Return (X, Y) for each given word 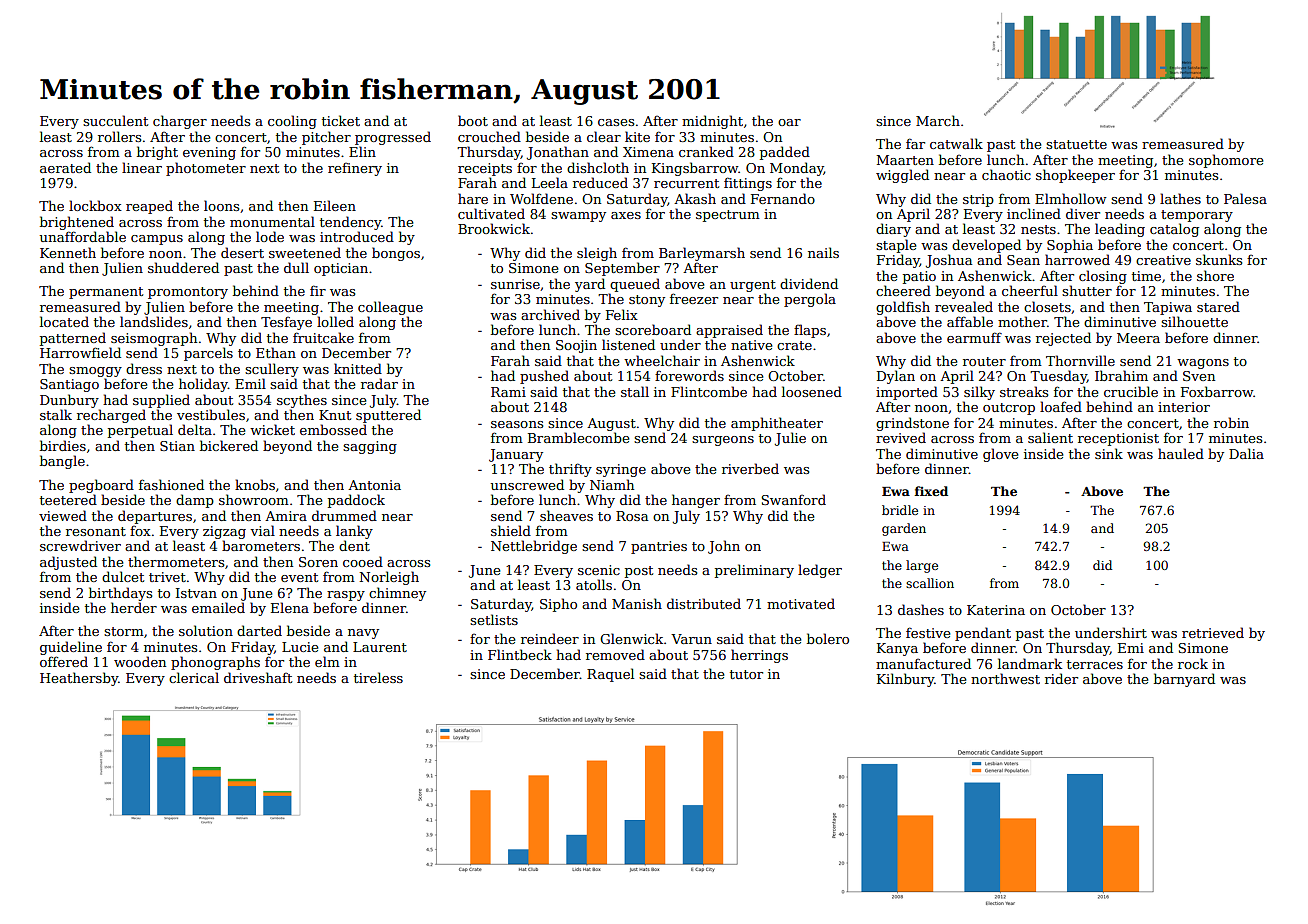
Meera (1138, 338)
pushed (544, 377)
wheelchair (662, 360)
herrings (759, 656)
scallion (930, 583)
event (299, 577)
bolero (828, 638)
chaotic (1006, 174)
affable (970, 321)
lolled (335, 321)
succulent (115, 120)
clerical (194, 677)
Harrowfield (80, 352)
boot (473, 120)
